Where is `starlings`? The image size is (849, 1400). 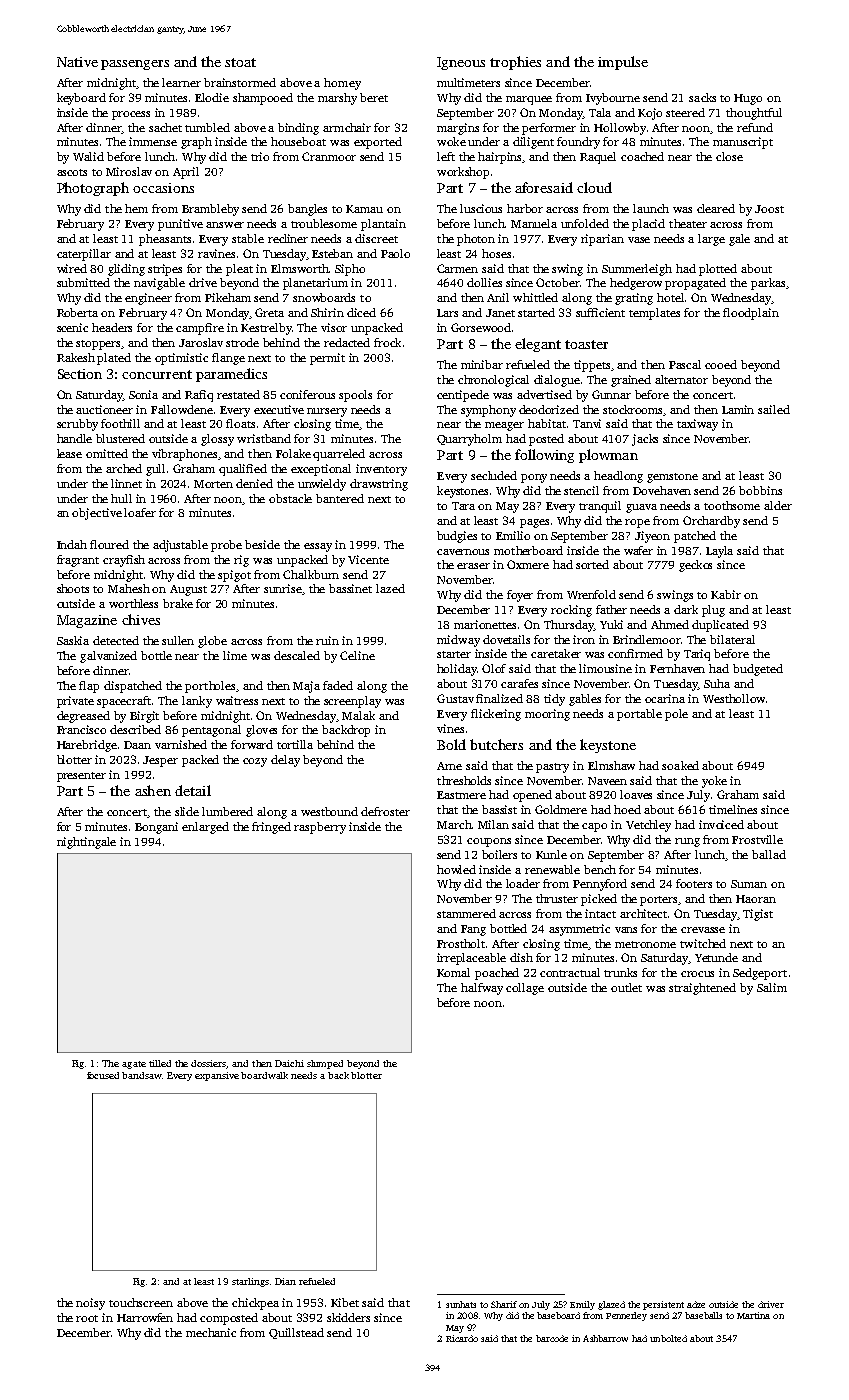
starlings is located at coordinates (250, 1282).
